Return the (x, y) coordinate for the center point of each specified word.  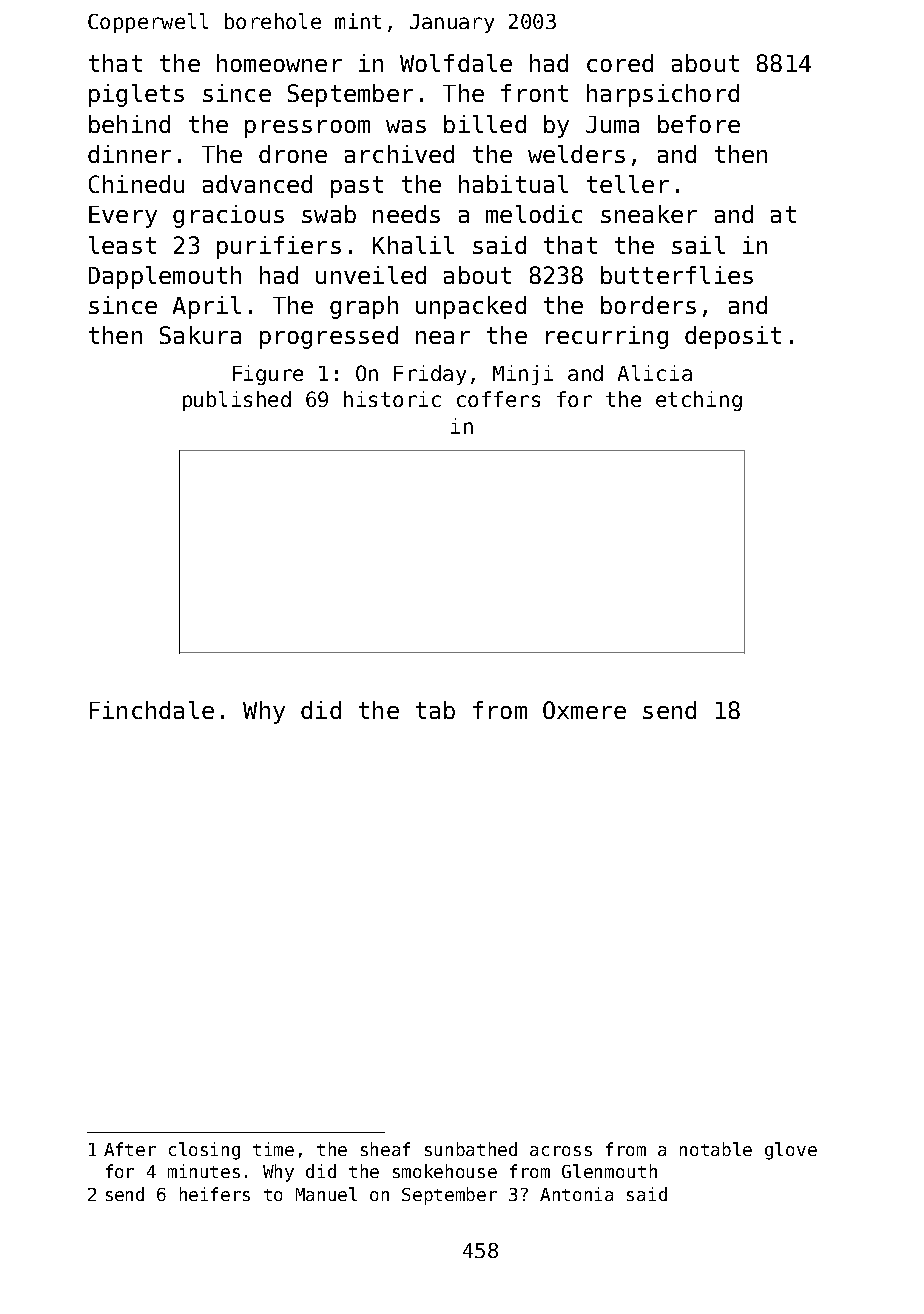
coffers (498, 399)
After (130, 1149)
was (406, 126)
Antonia (576, 1194)
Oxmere (584, 710)
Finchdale (152, 710)
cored (620, 63)
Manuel (326, 1194)
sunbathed (471, 1149)
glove (791, 1151)
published (237, 401)
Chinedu (136, 184)
